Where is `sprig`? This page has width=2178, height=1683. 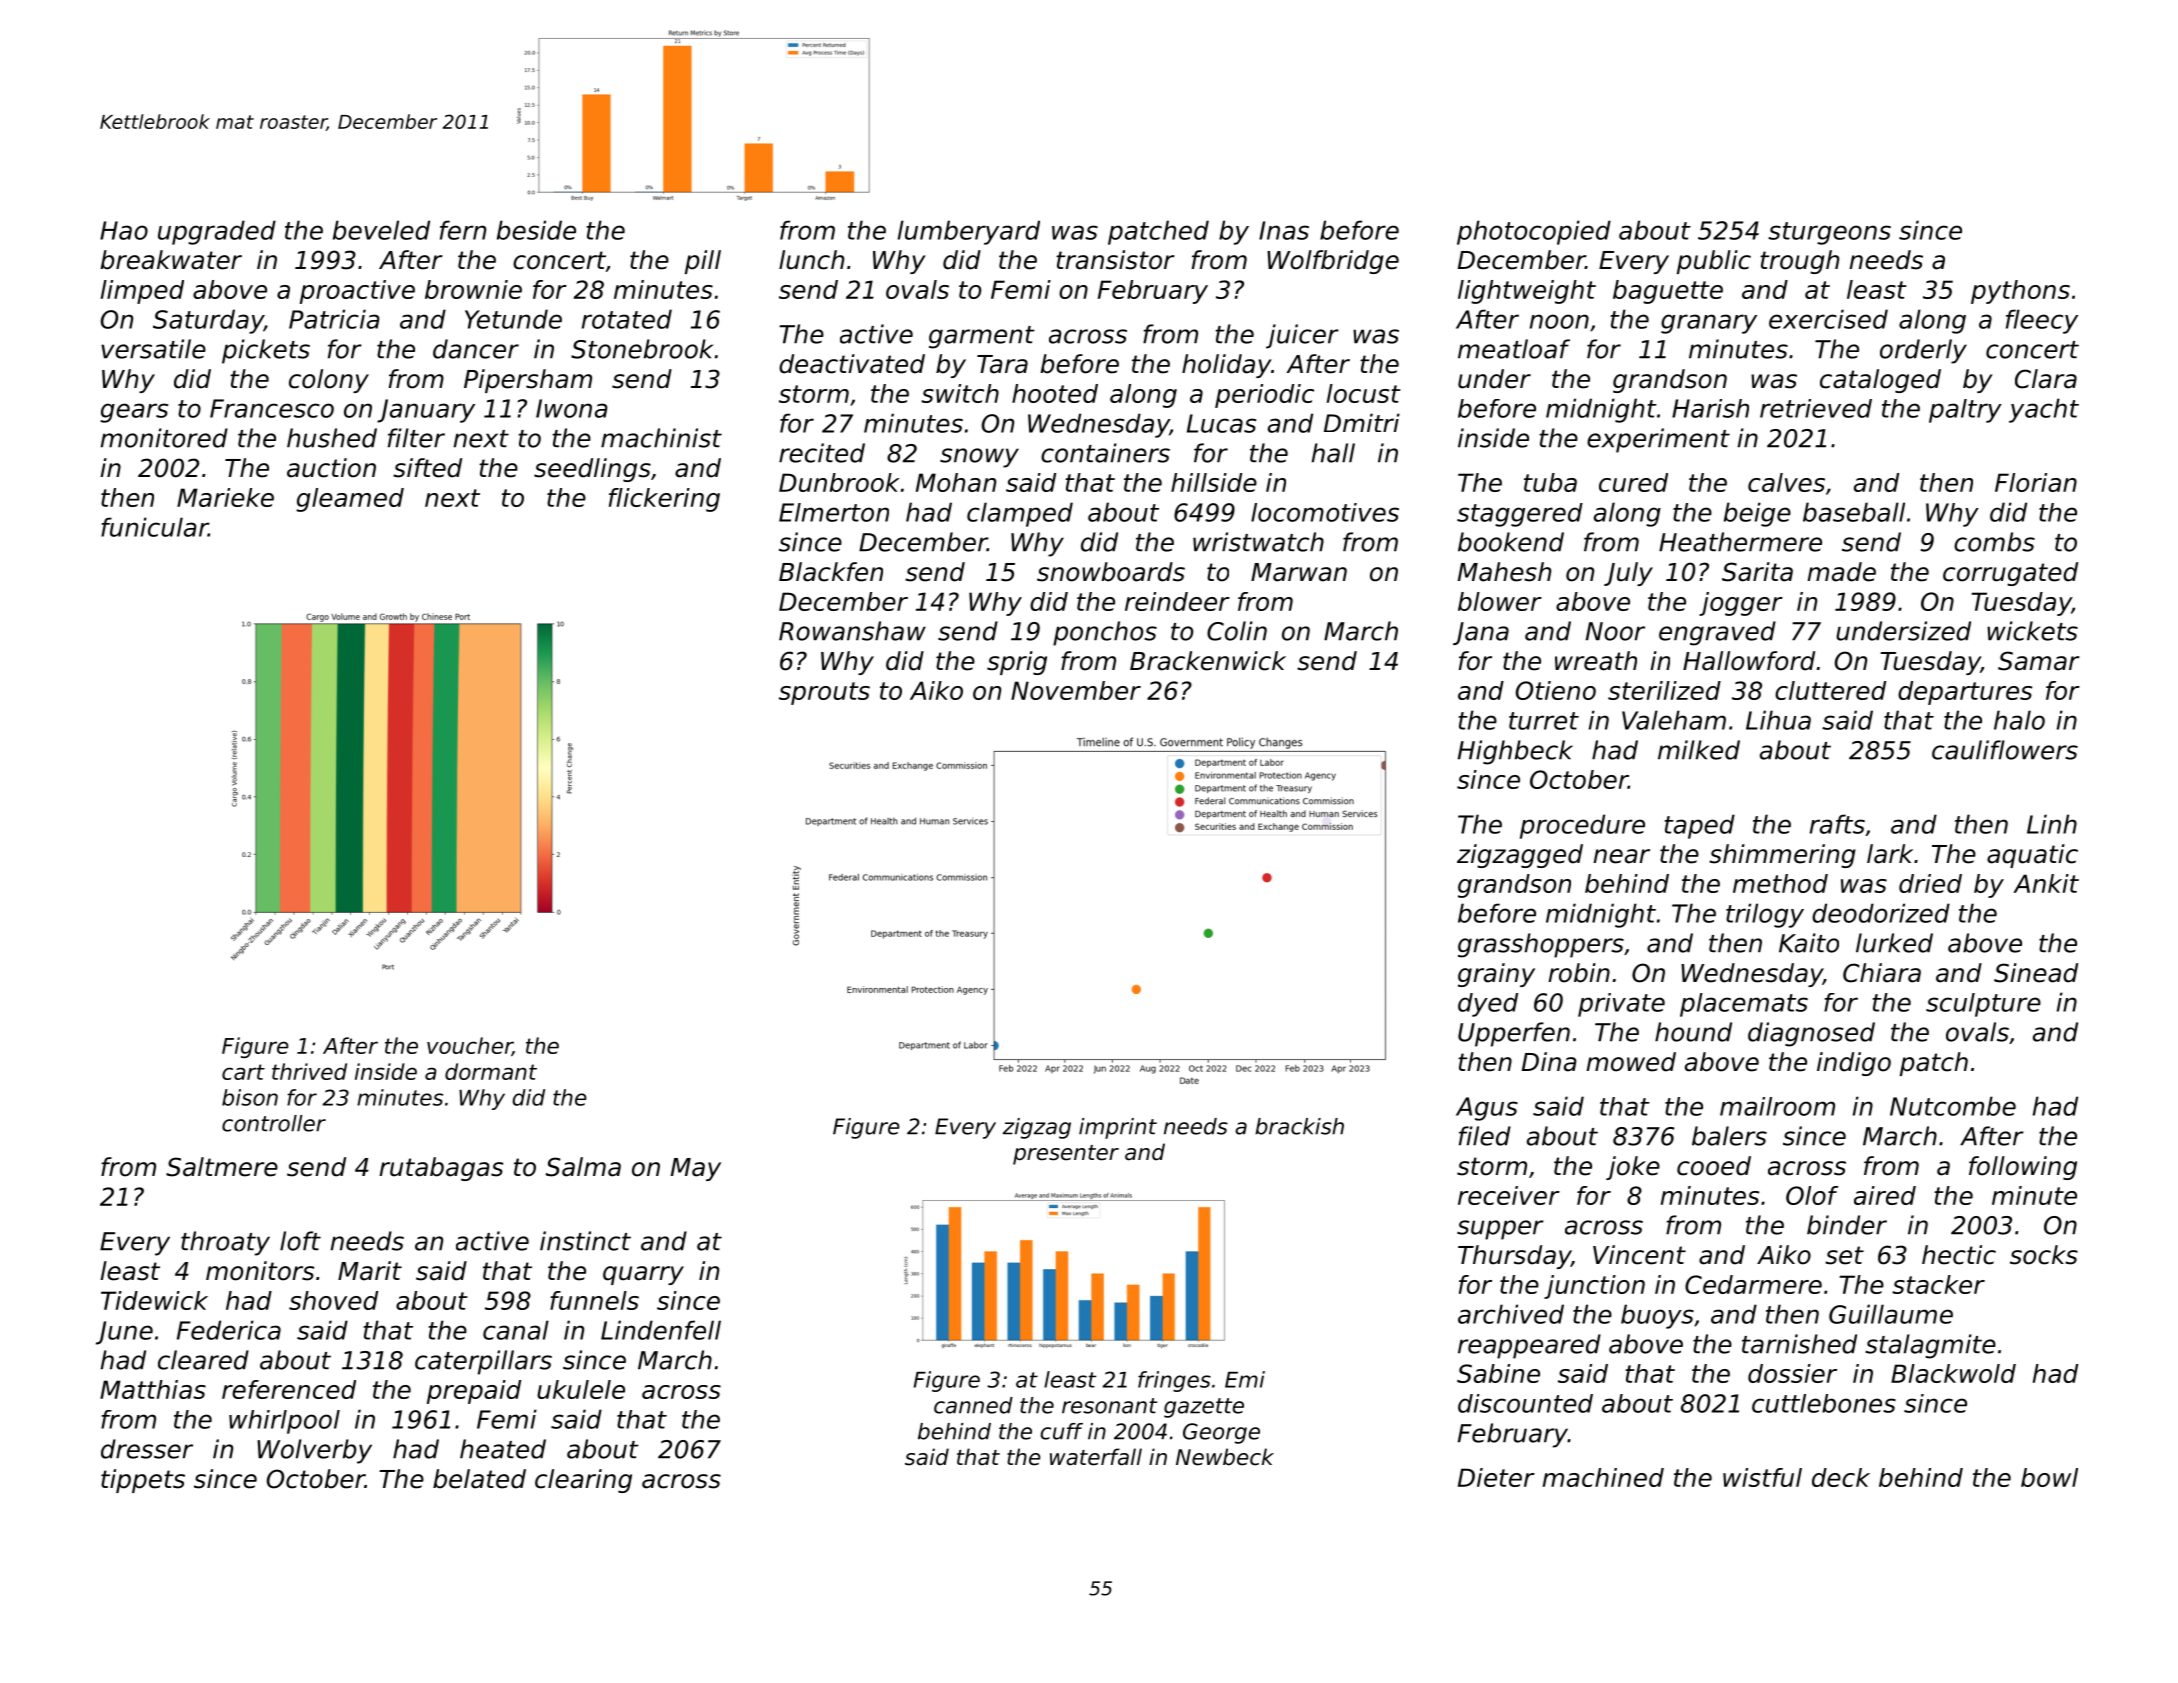 sprig is located at coordinates (1017, 663).
